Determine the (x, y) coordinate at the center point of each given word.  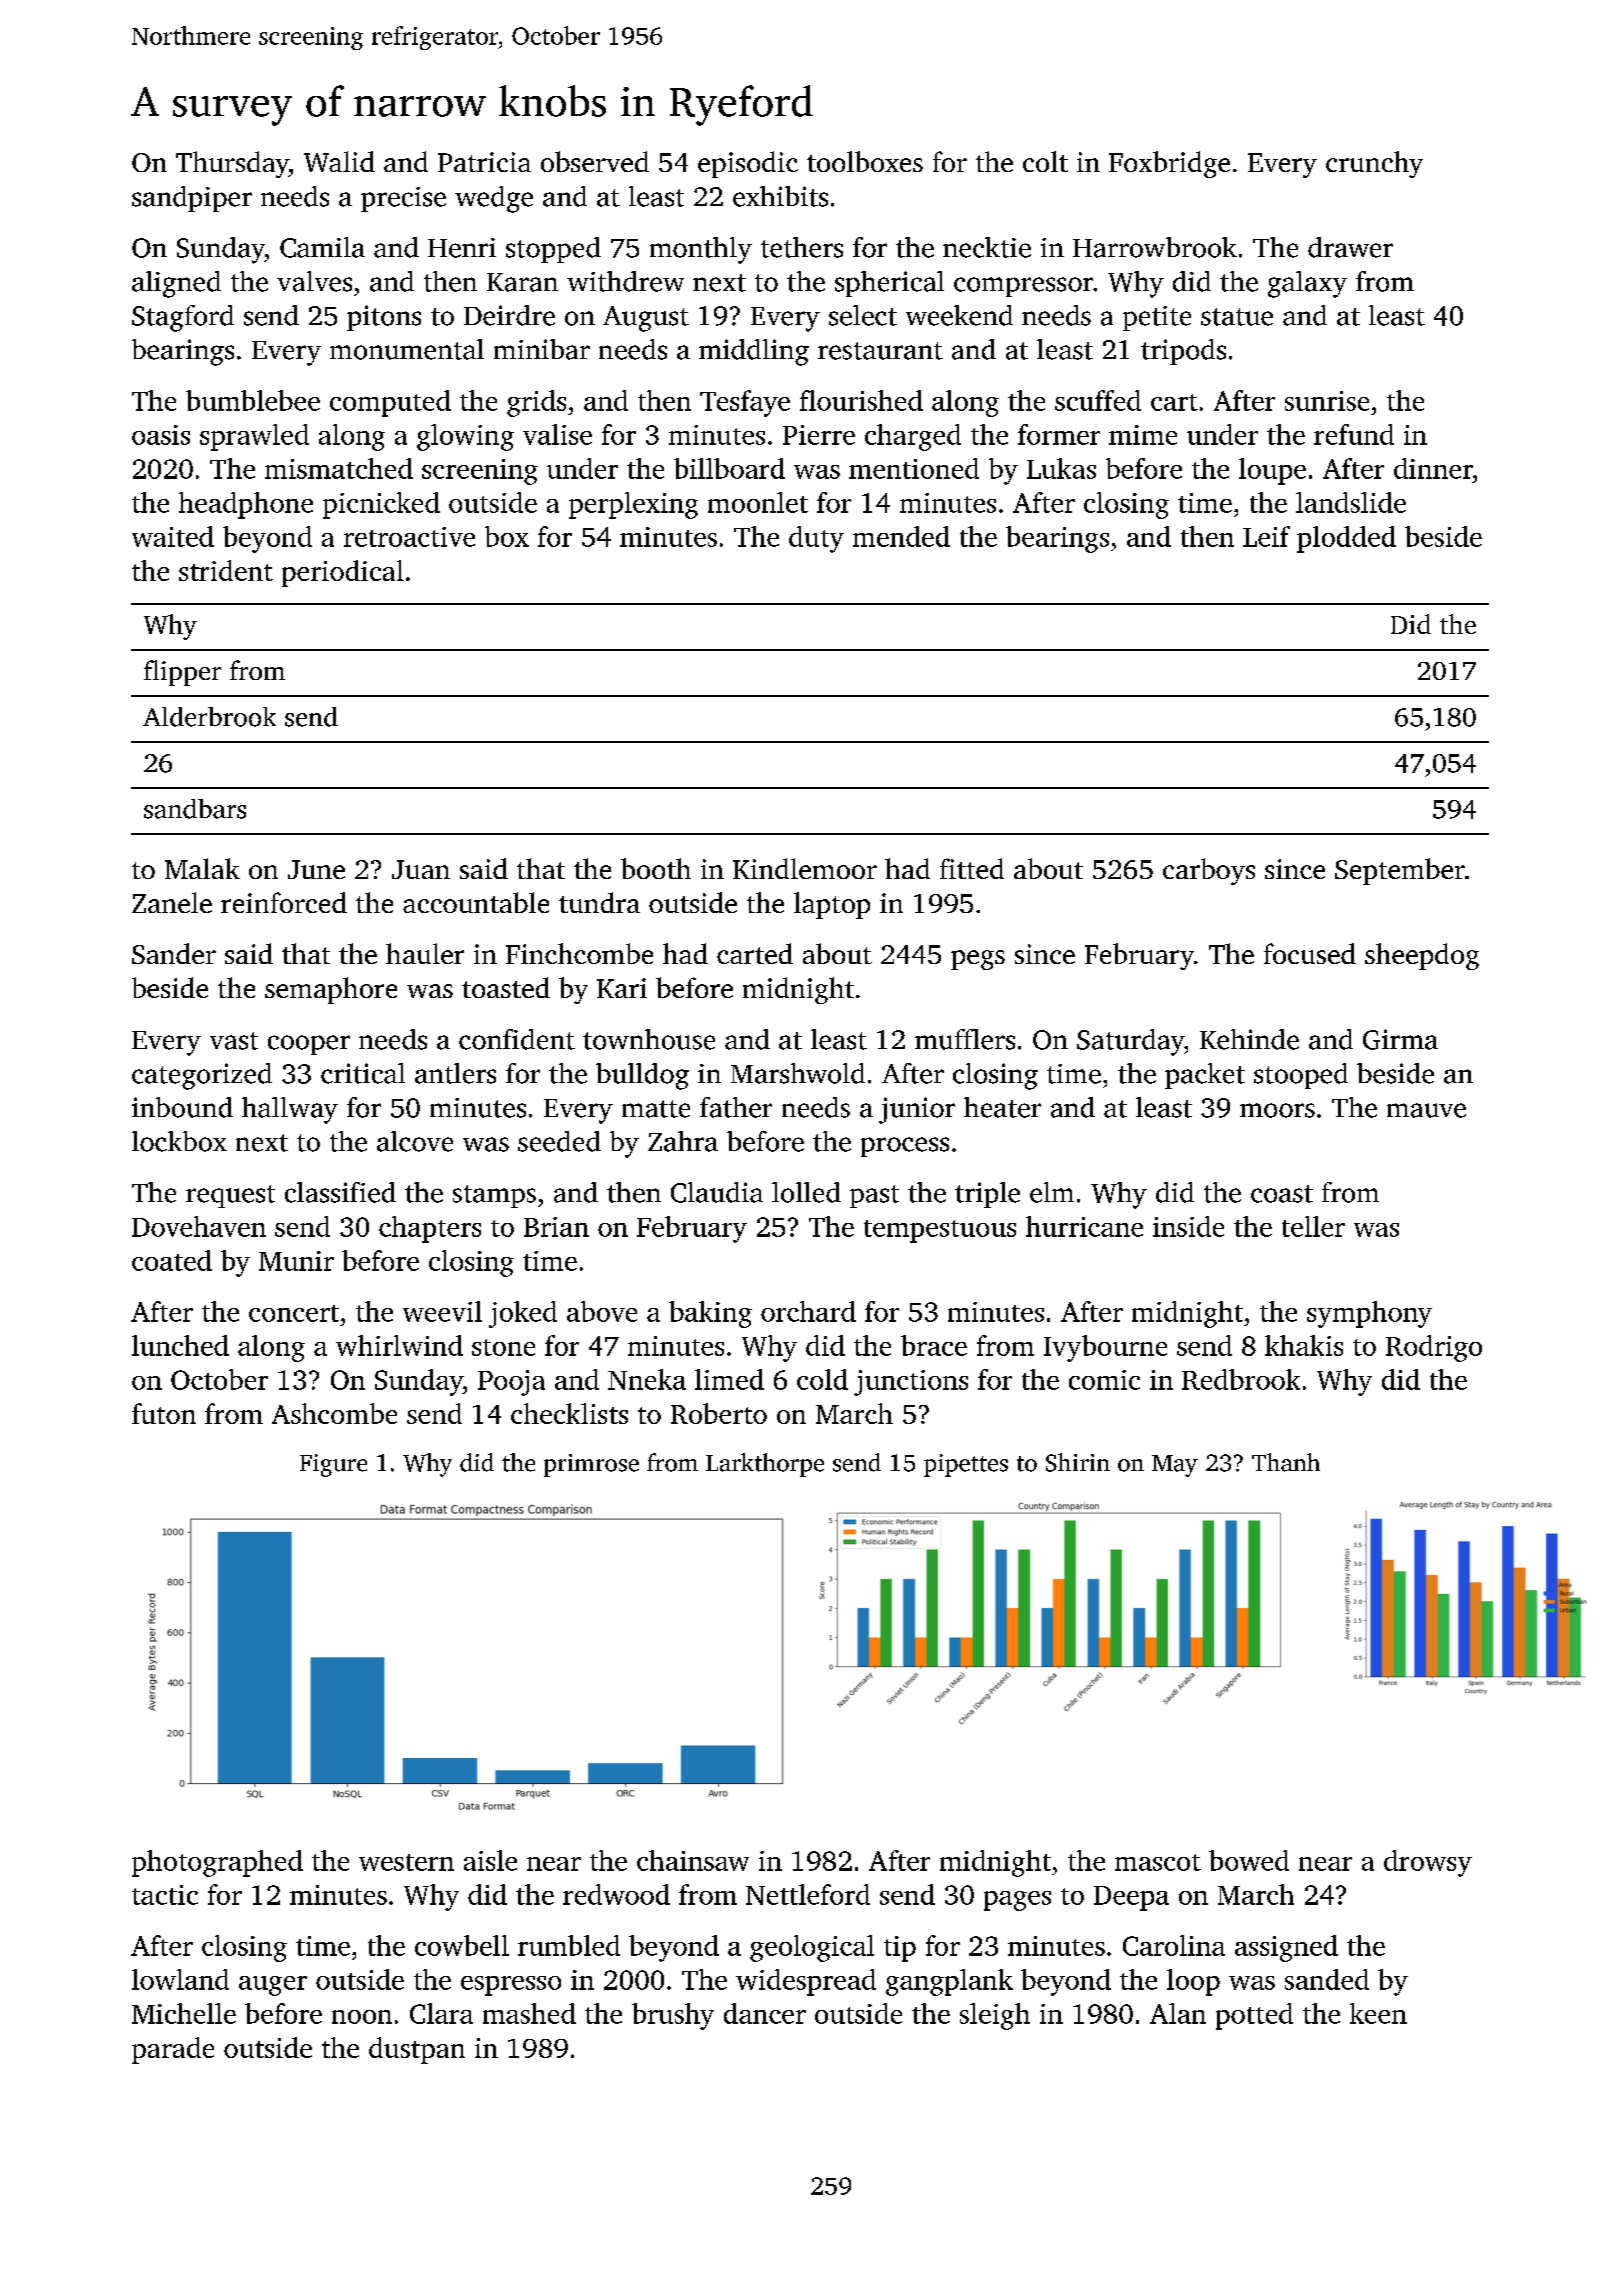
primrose (591, 1465)
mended (901, 536)
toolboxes (865, 161)
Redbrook (1241, 1379)
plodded (1346, 539)
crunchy (1374, 164)
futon (164, 1413)
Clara (441, 2013)
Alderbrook (209, 717)
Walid (339, 161)
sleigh (995, 2016)
